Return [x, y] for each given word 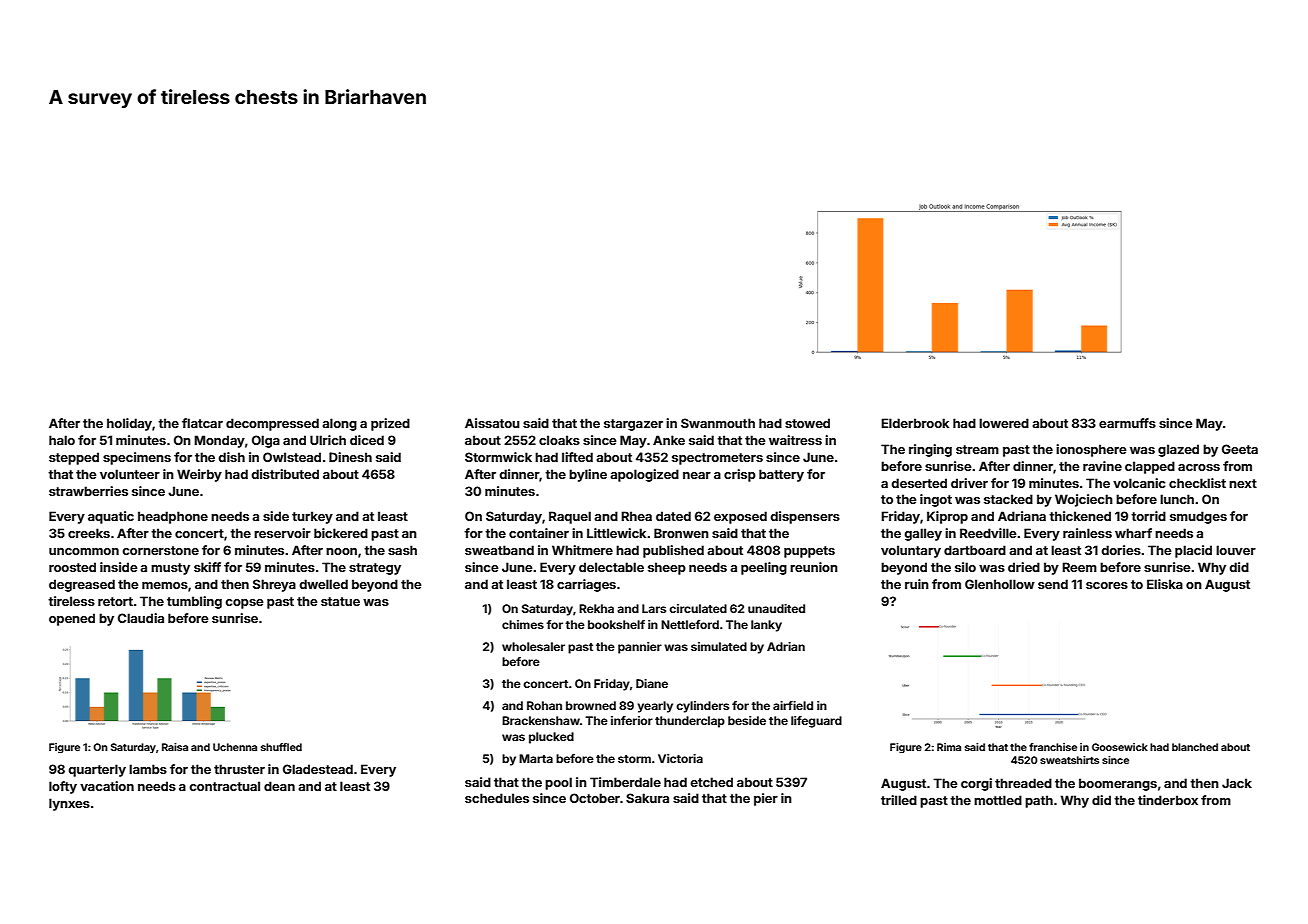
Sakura [647, 798]
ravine [1102, 466]
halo [62, 440]
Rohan [544, 705]
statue [340, 601]
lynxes [69, 804]
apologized [644, 475]
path [1039, 801]
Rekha [596, 608]
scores [1107, 585]
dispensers [805, 517]
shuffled [281, 747]
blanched [1195, 747]
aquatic [111, 517]
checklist [1197, 483]
